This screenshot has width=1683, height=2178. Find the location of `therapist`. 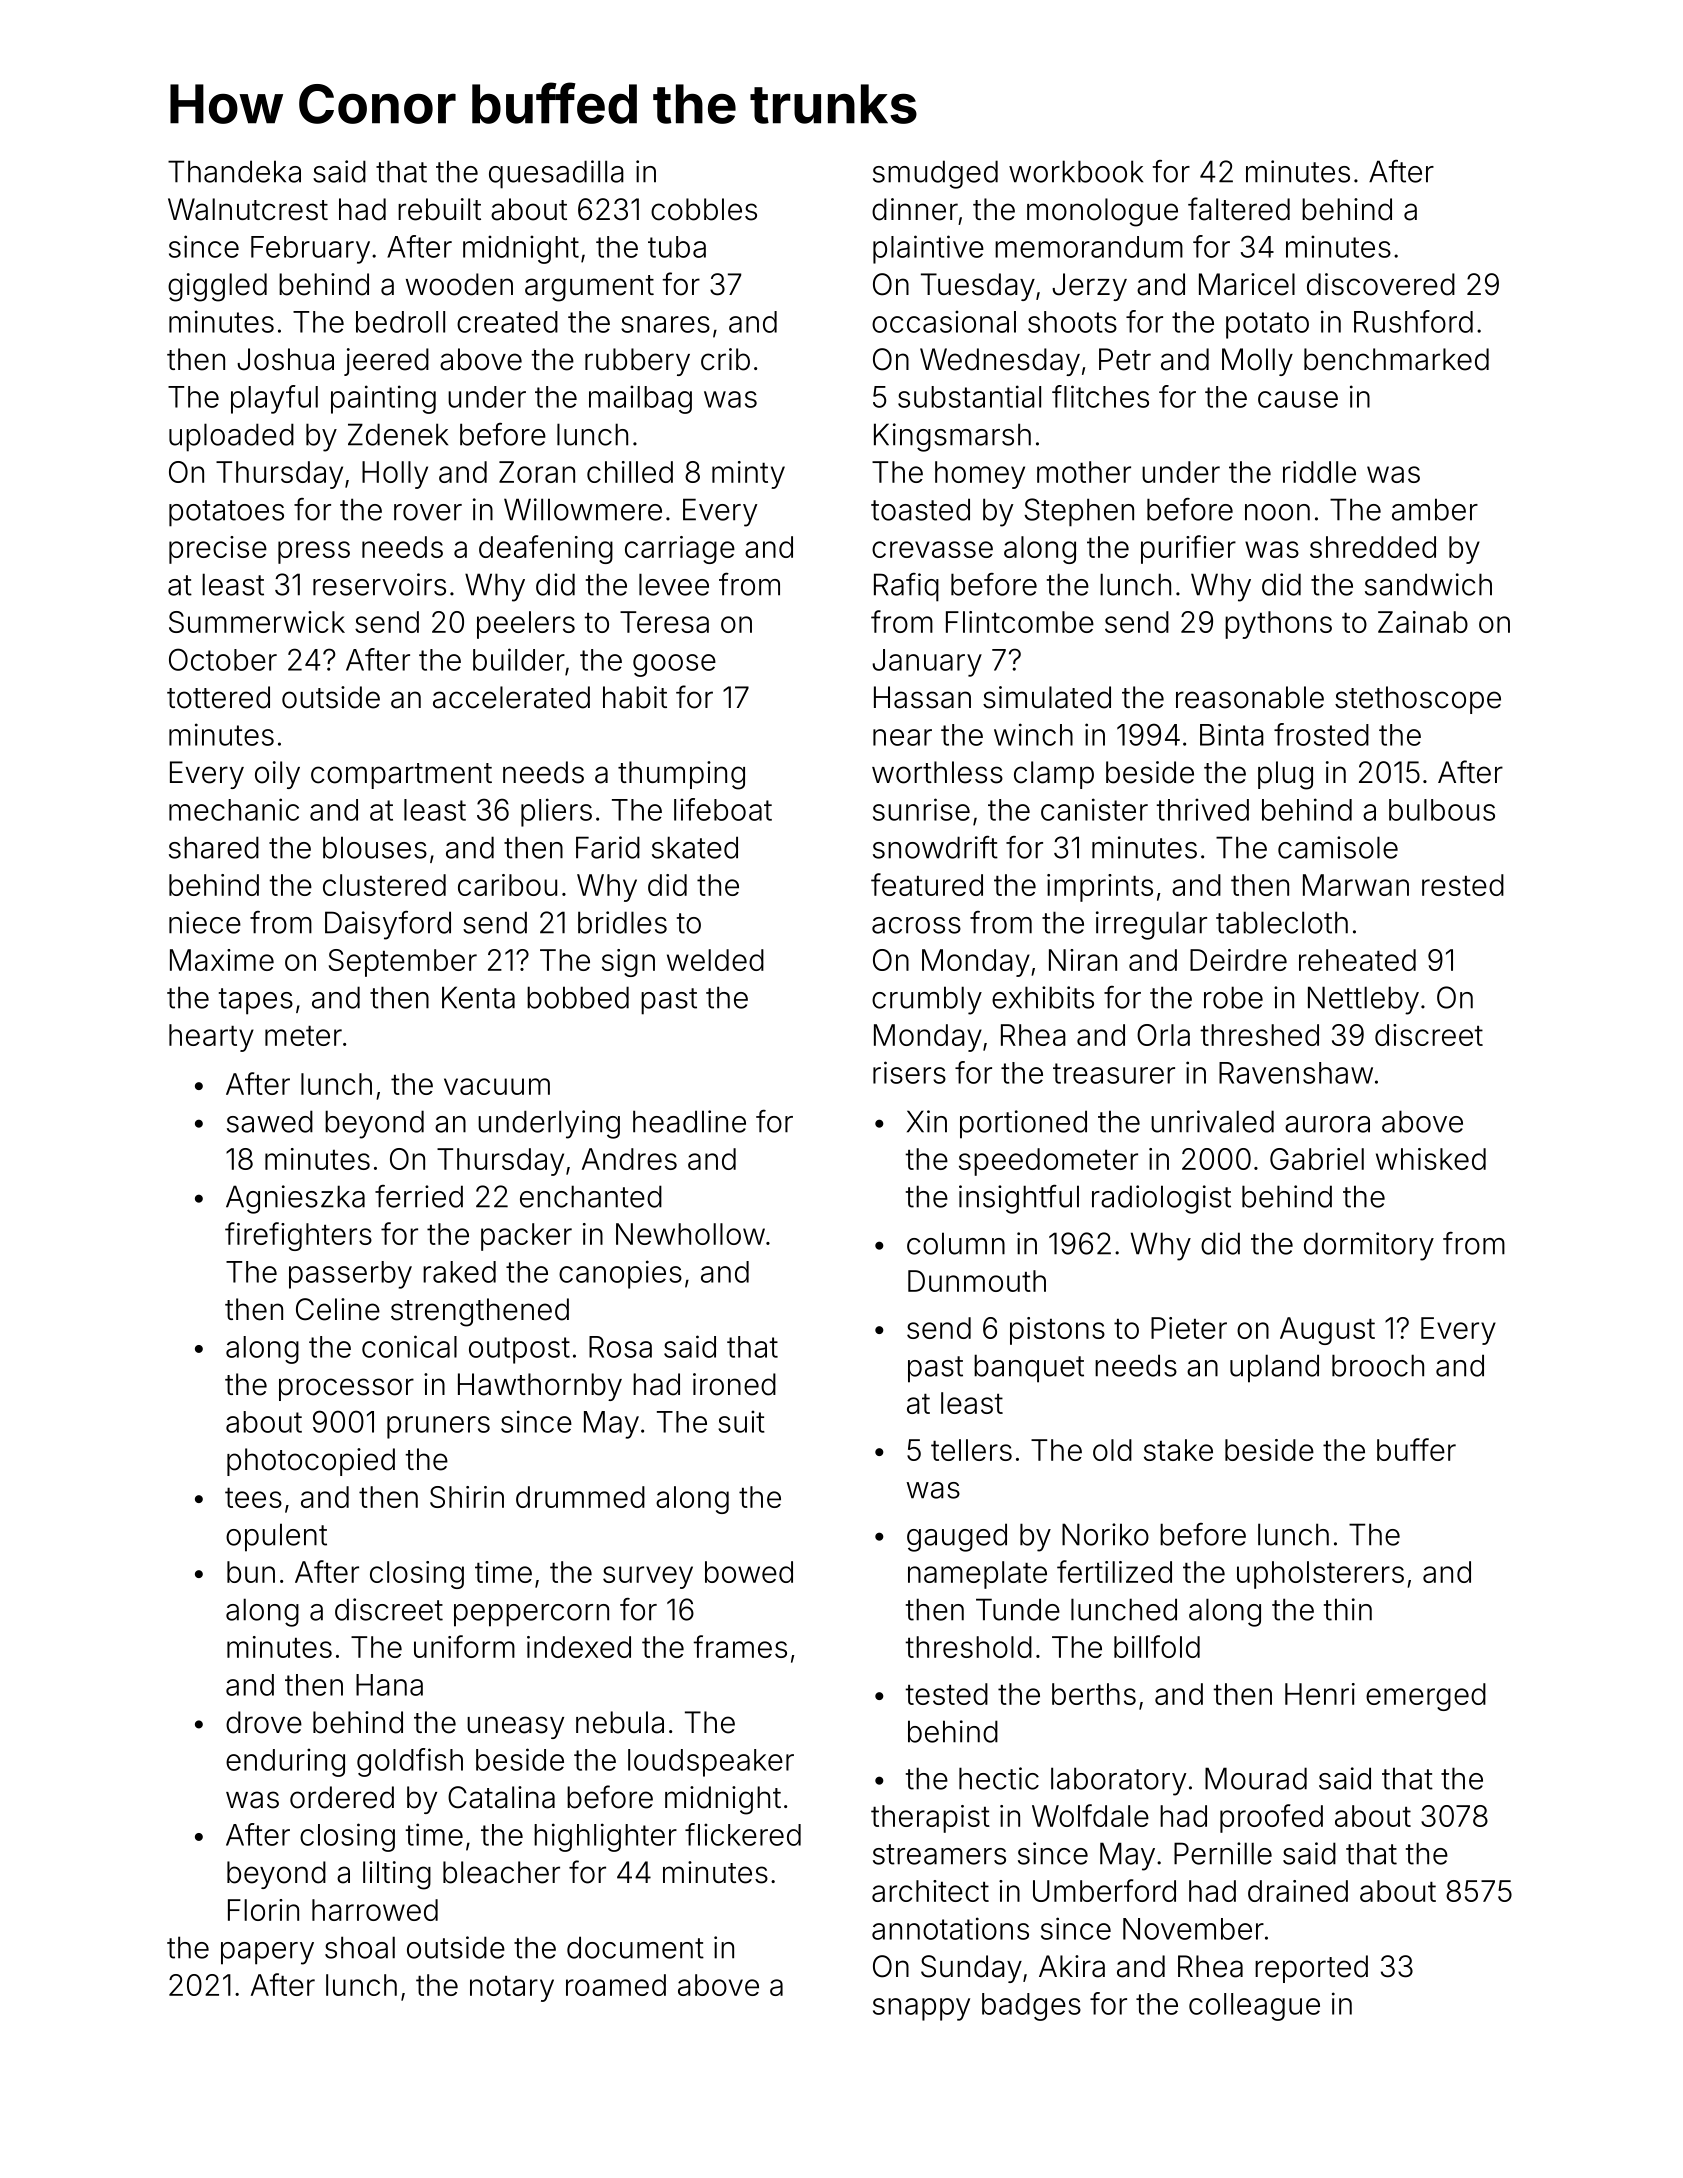

therapist is located at coordinates (930, 1819).
